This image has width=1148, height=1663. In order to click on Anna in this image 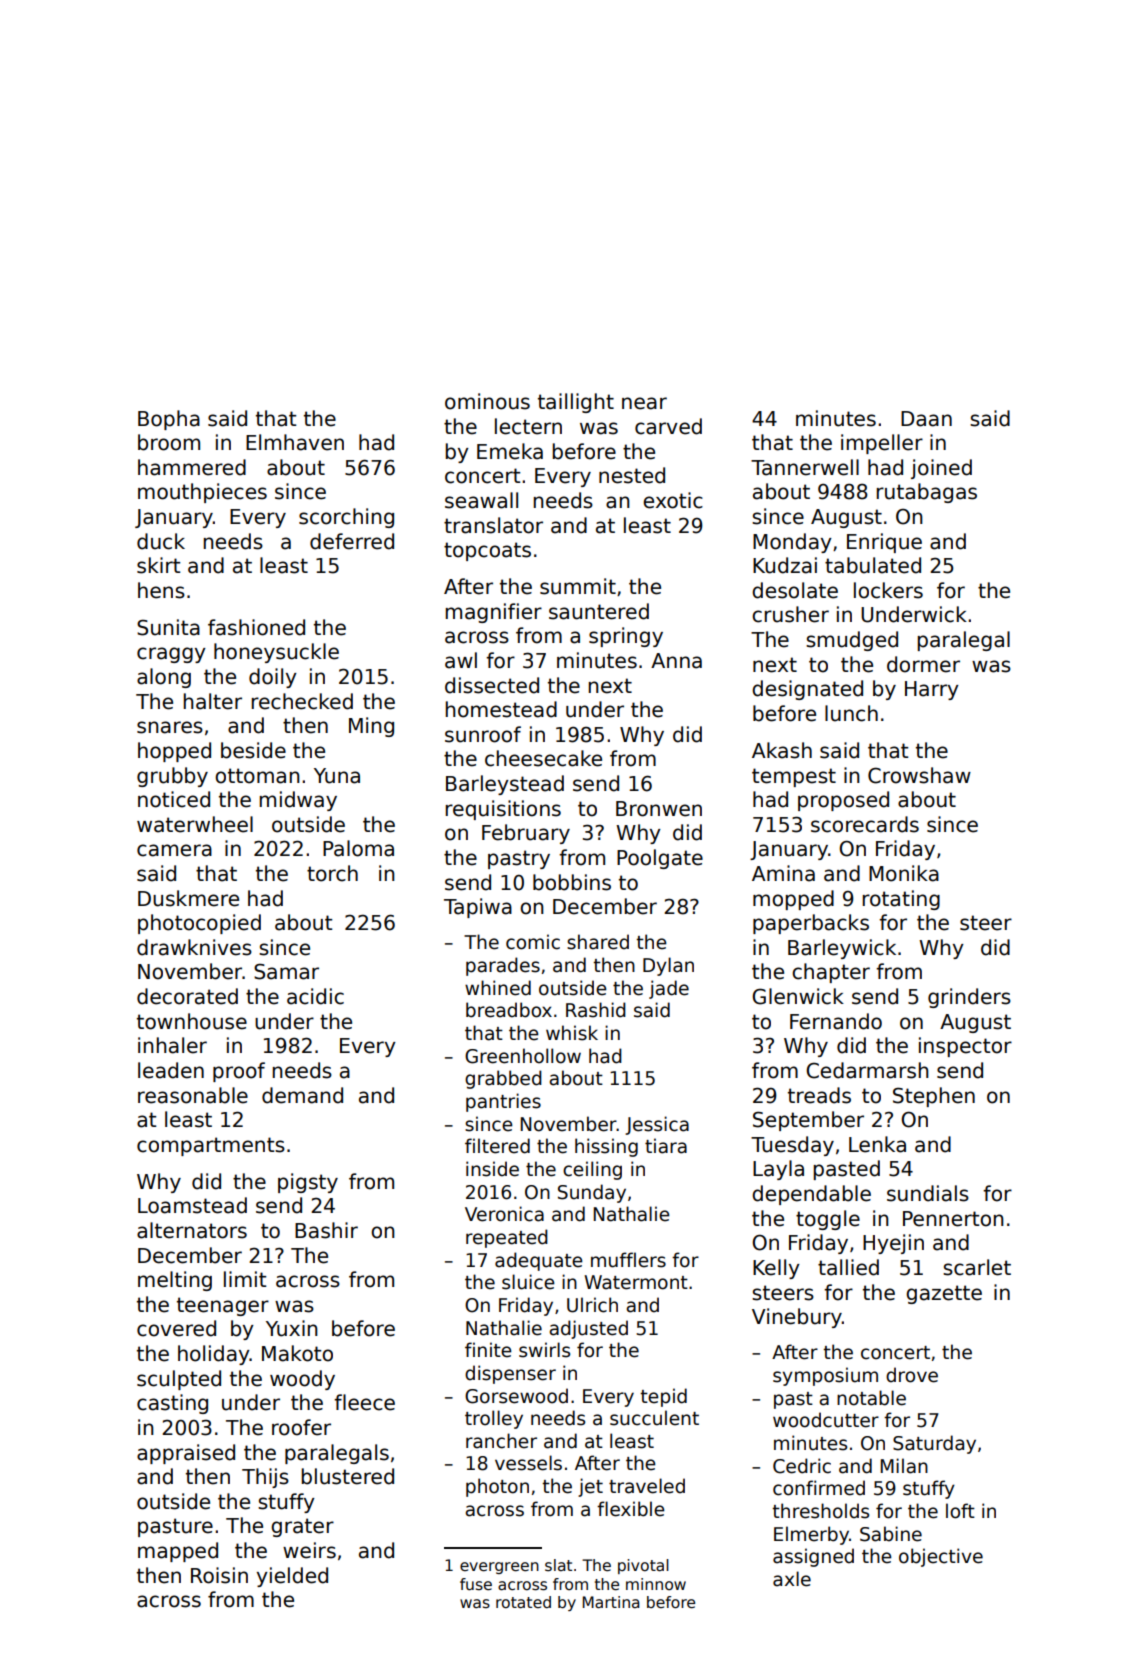, I will do `click(676, 661)`.
